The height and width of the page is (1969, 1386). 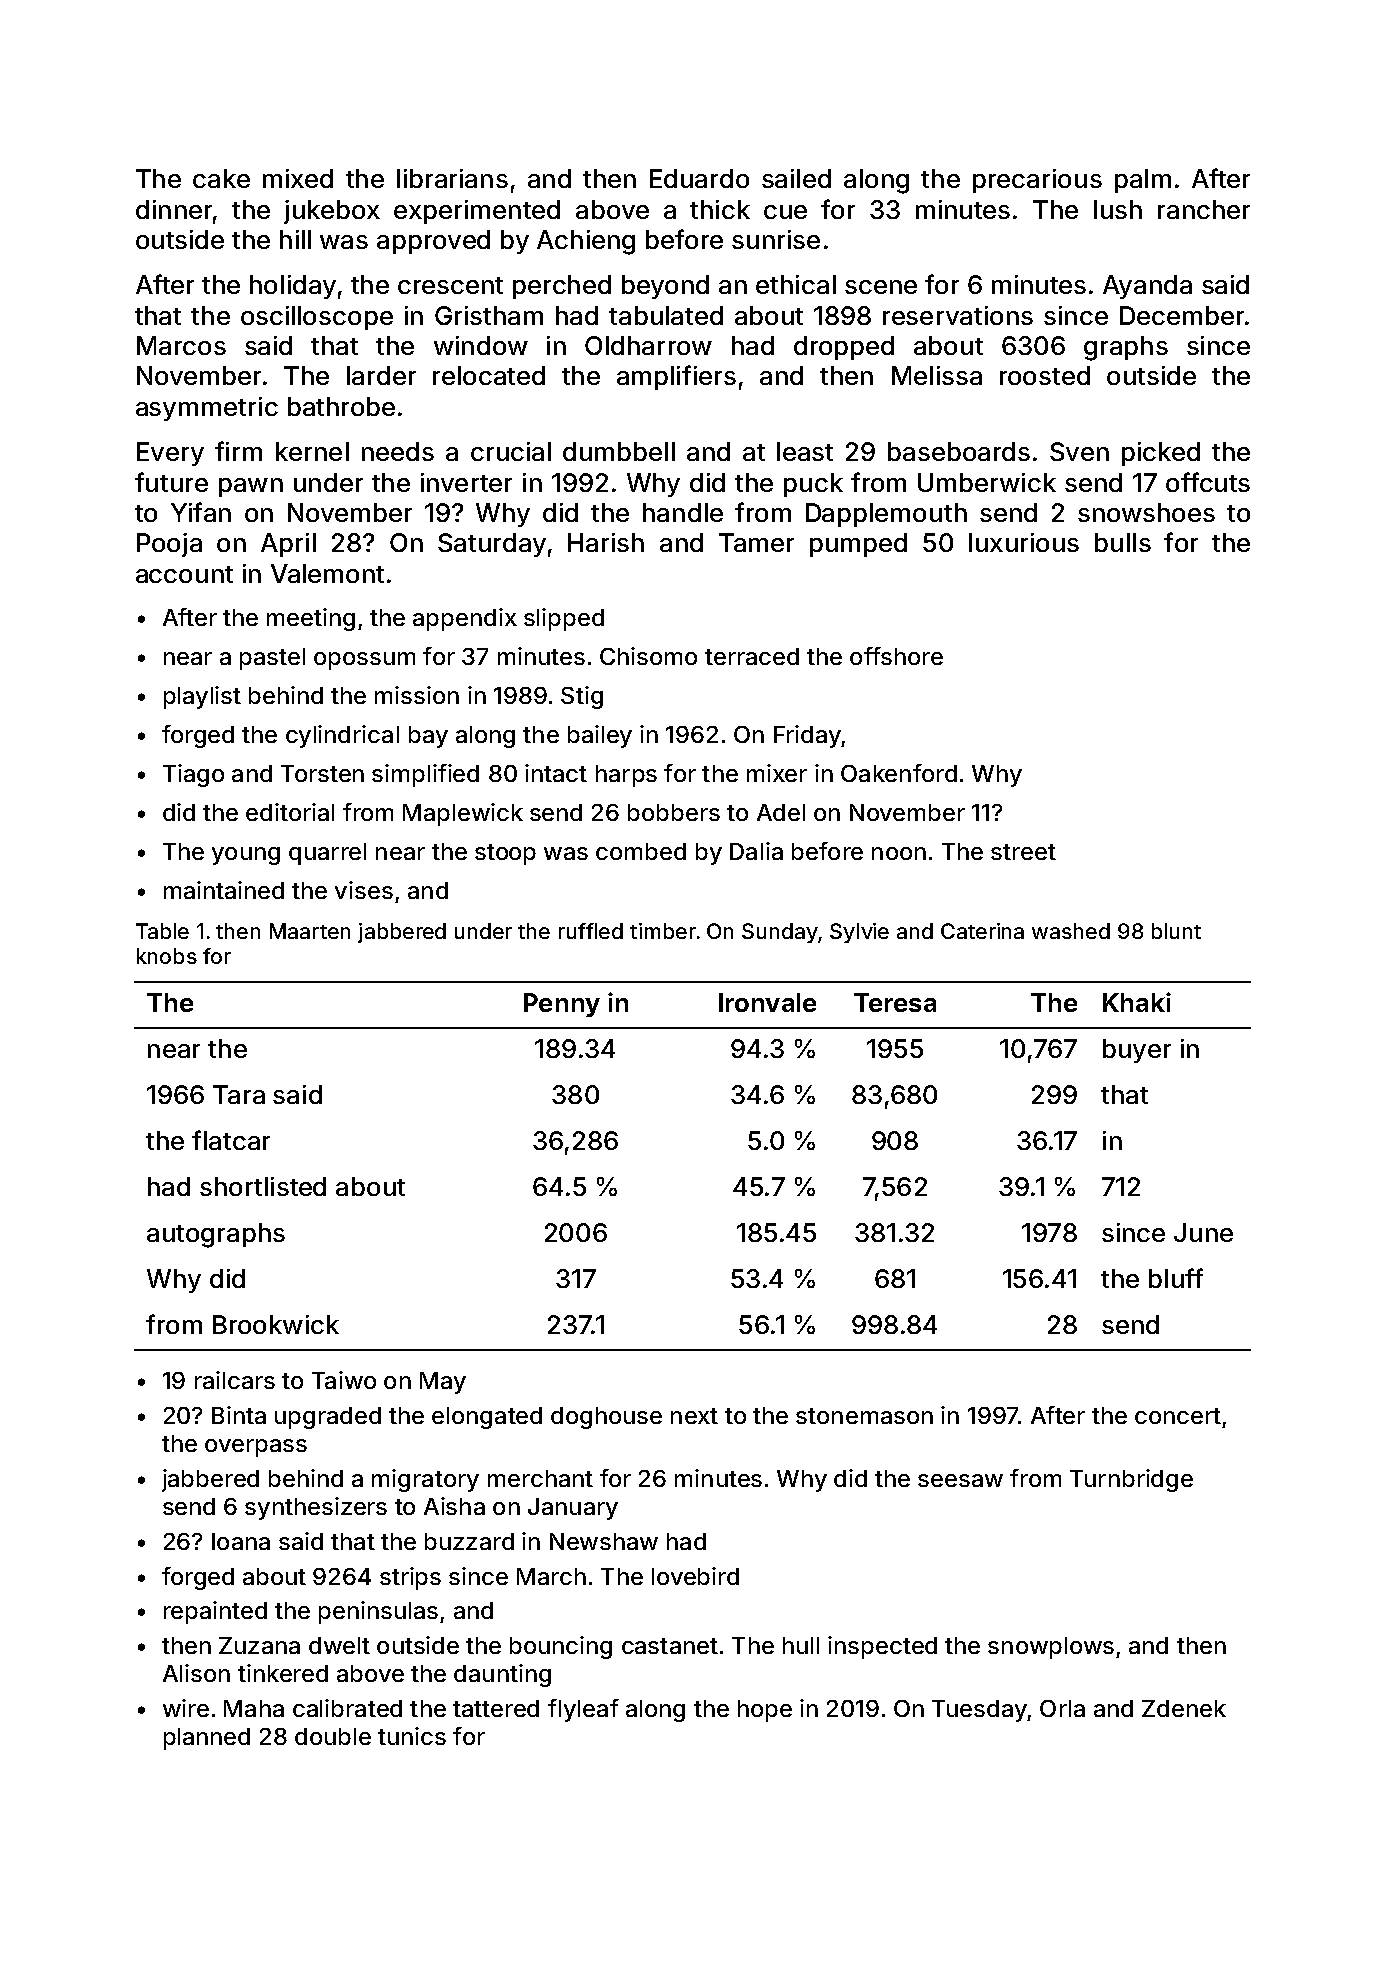 I want to click on bluff, so click(x=1176, y=1278).
